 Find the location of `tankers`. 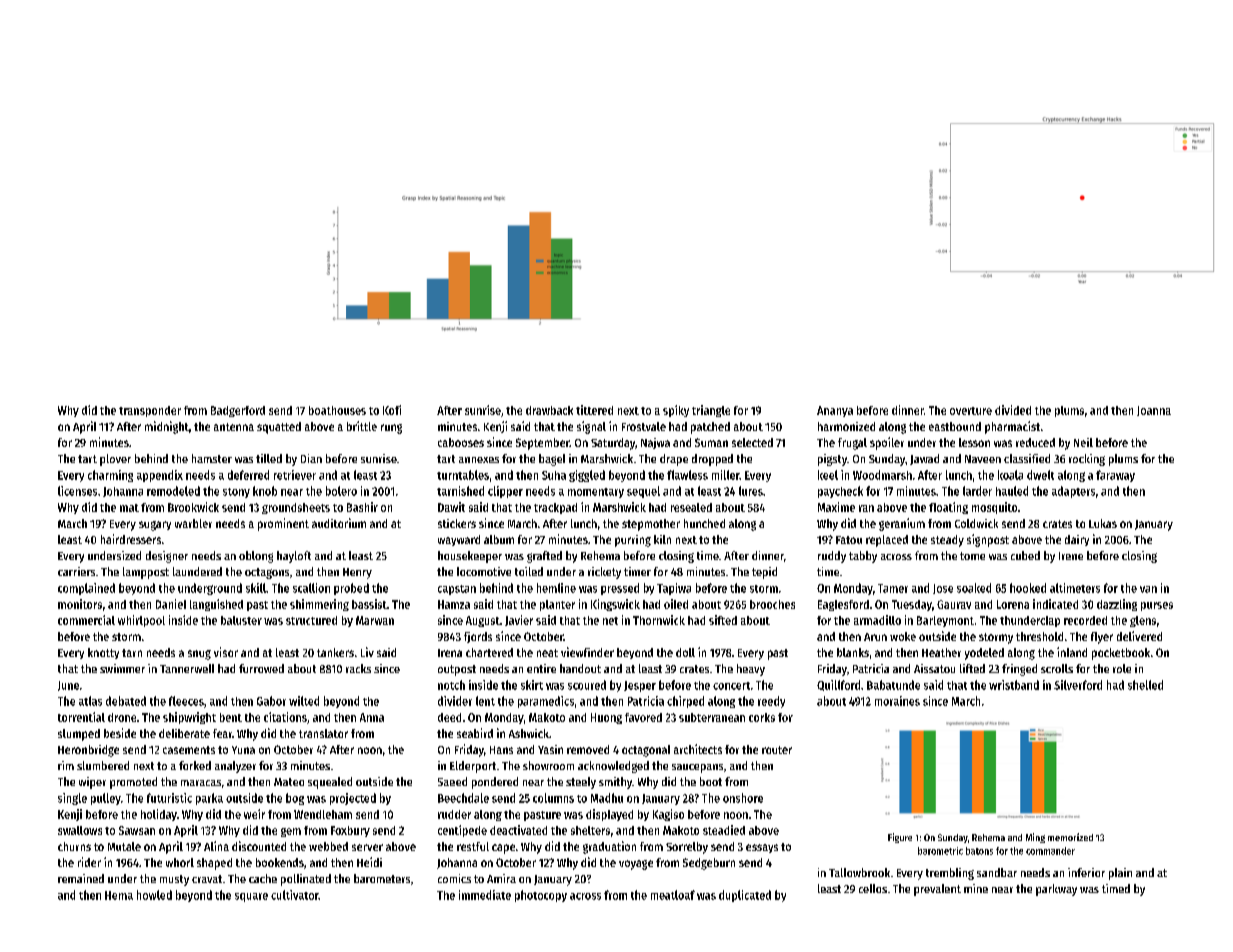

tankers is located at coordinates (335, 652).
